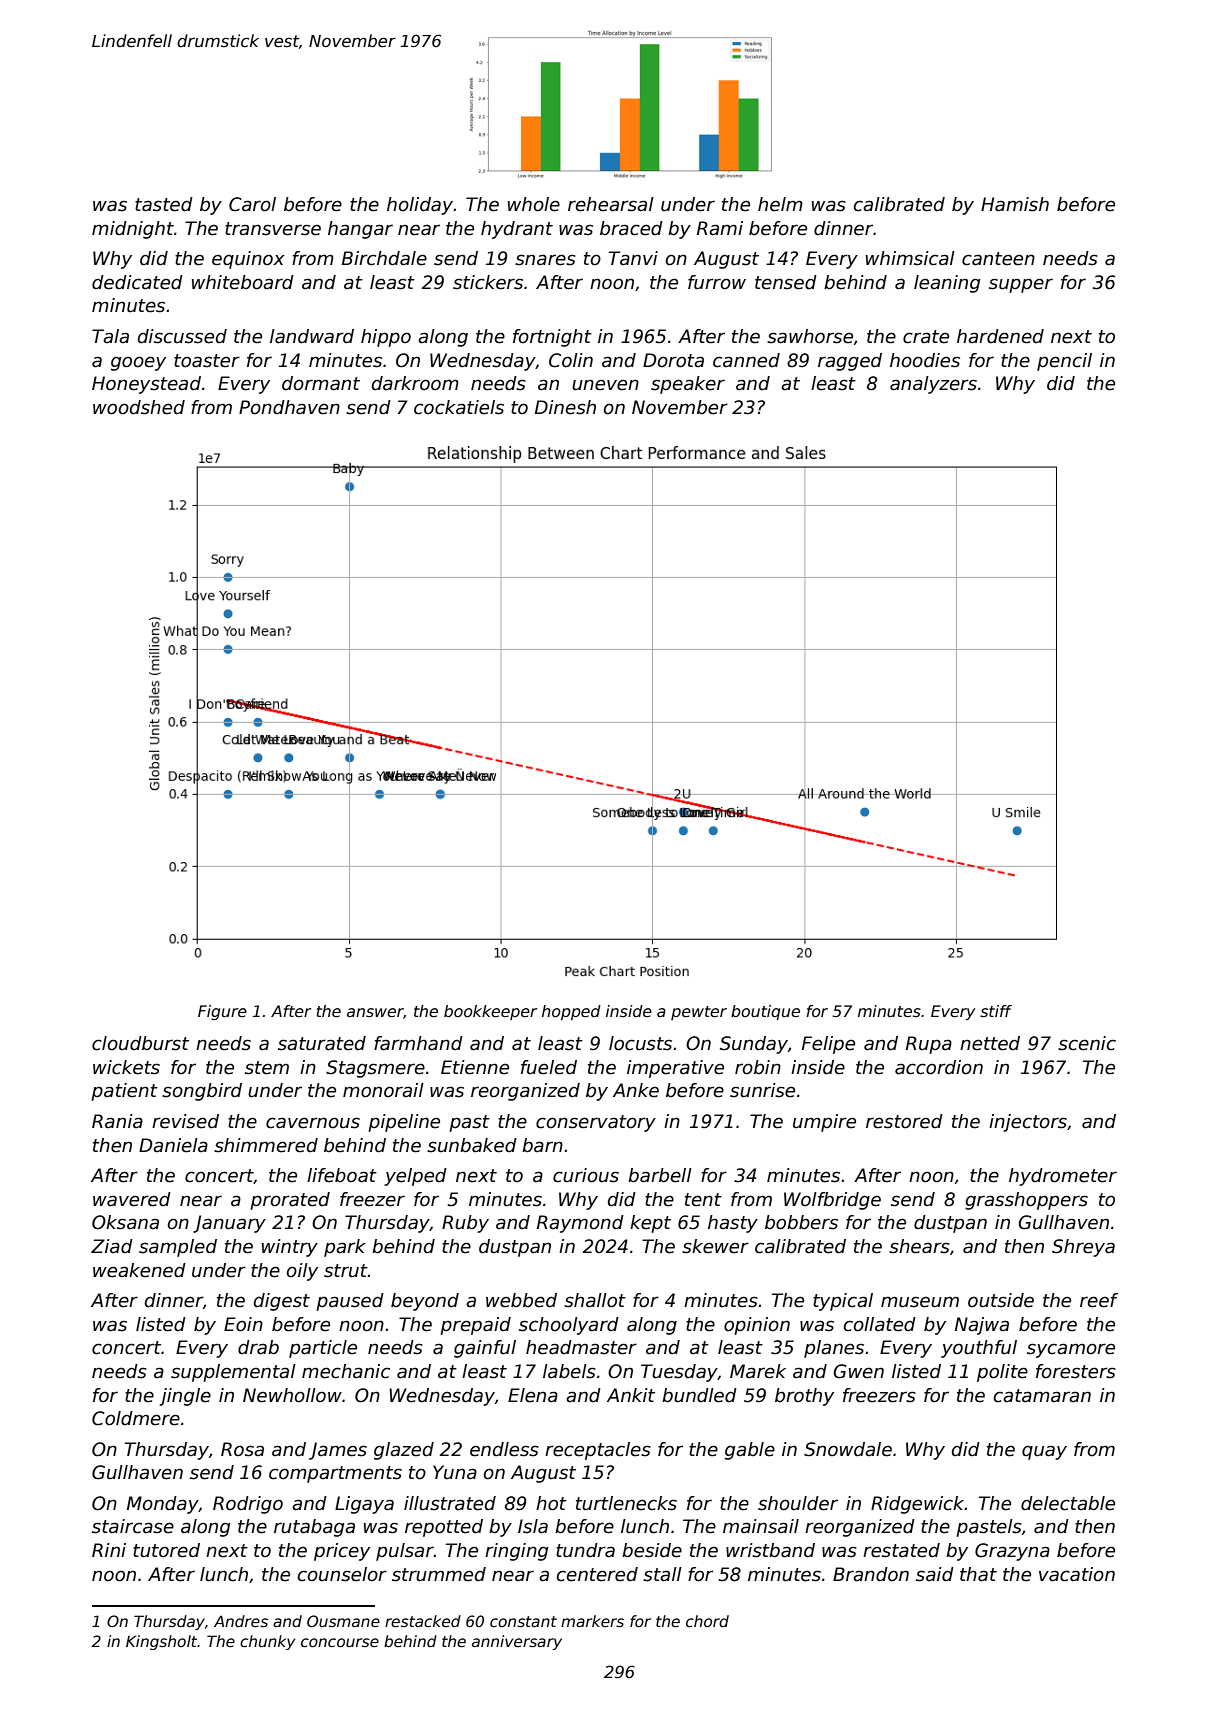  I want to click on wickets, so click(126, 1067).
